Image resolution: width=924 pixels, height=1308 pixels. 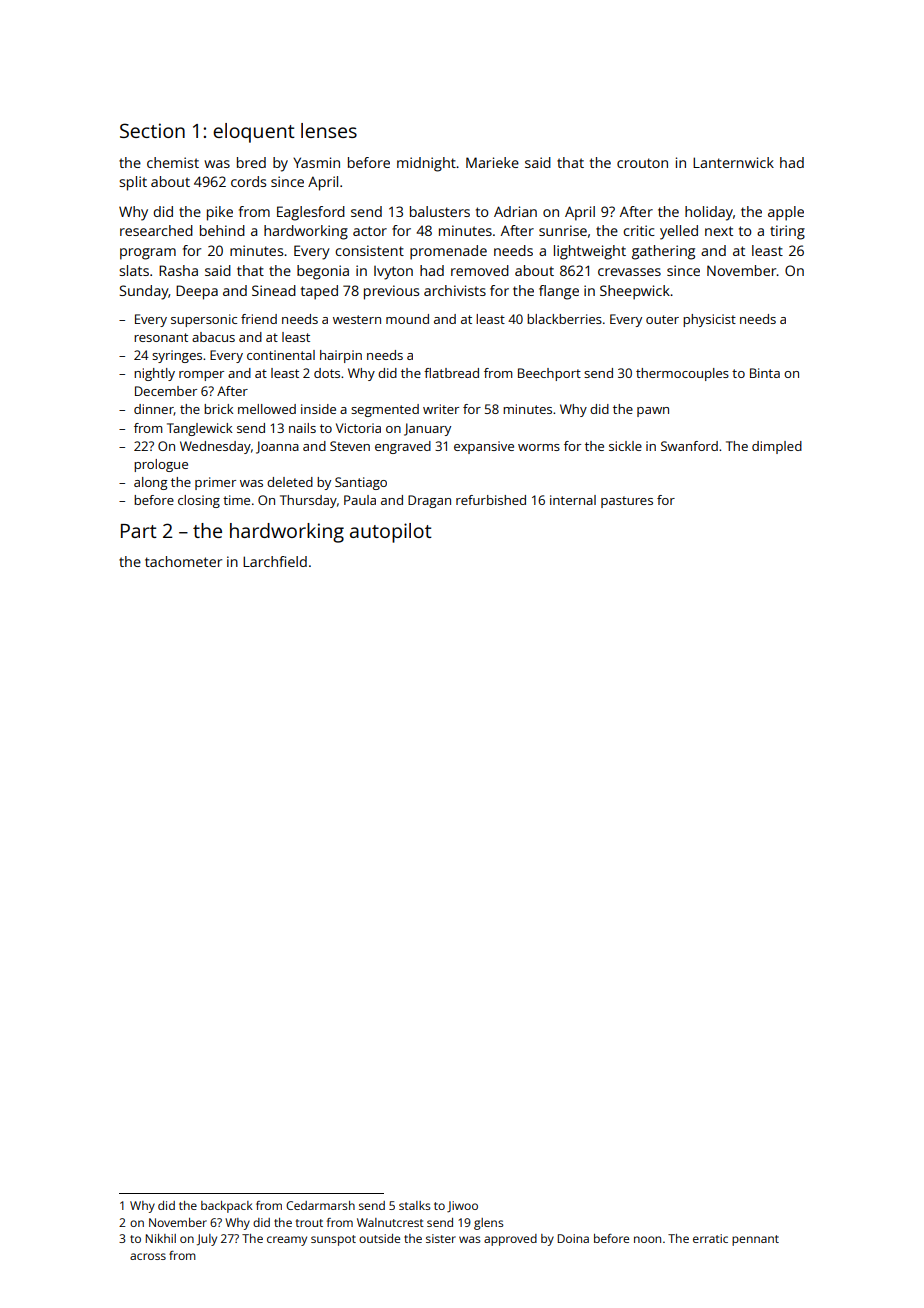 What do you see at coordinates (710, 1238) in the page?
I see `erratic` at bounding box center [710, 1238].
